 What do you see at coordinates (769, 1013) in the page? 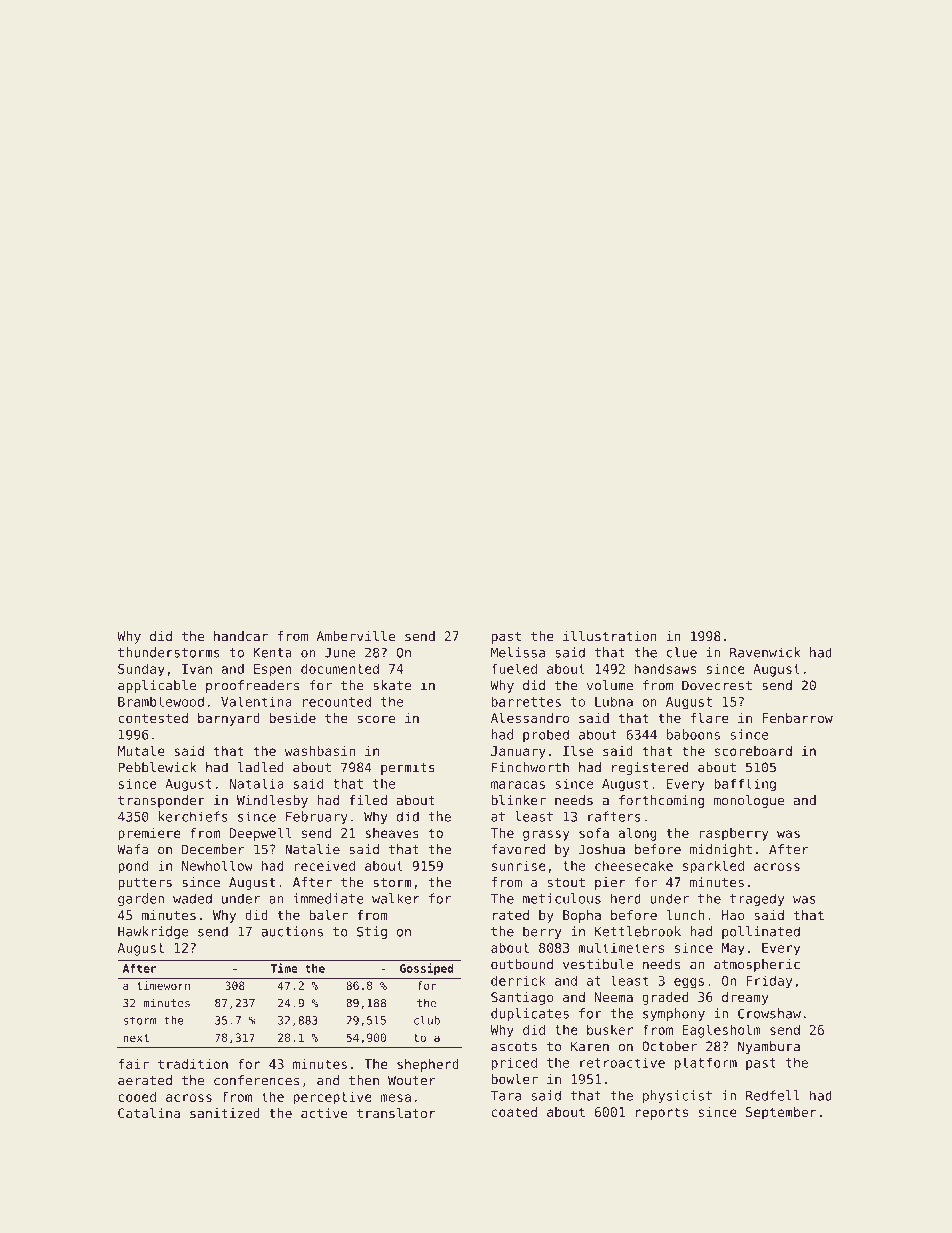
I see `Crowshaw` at bounding box center [769, 1013].
